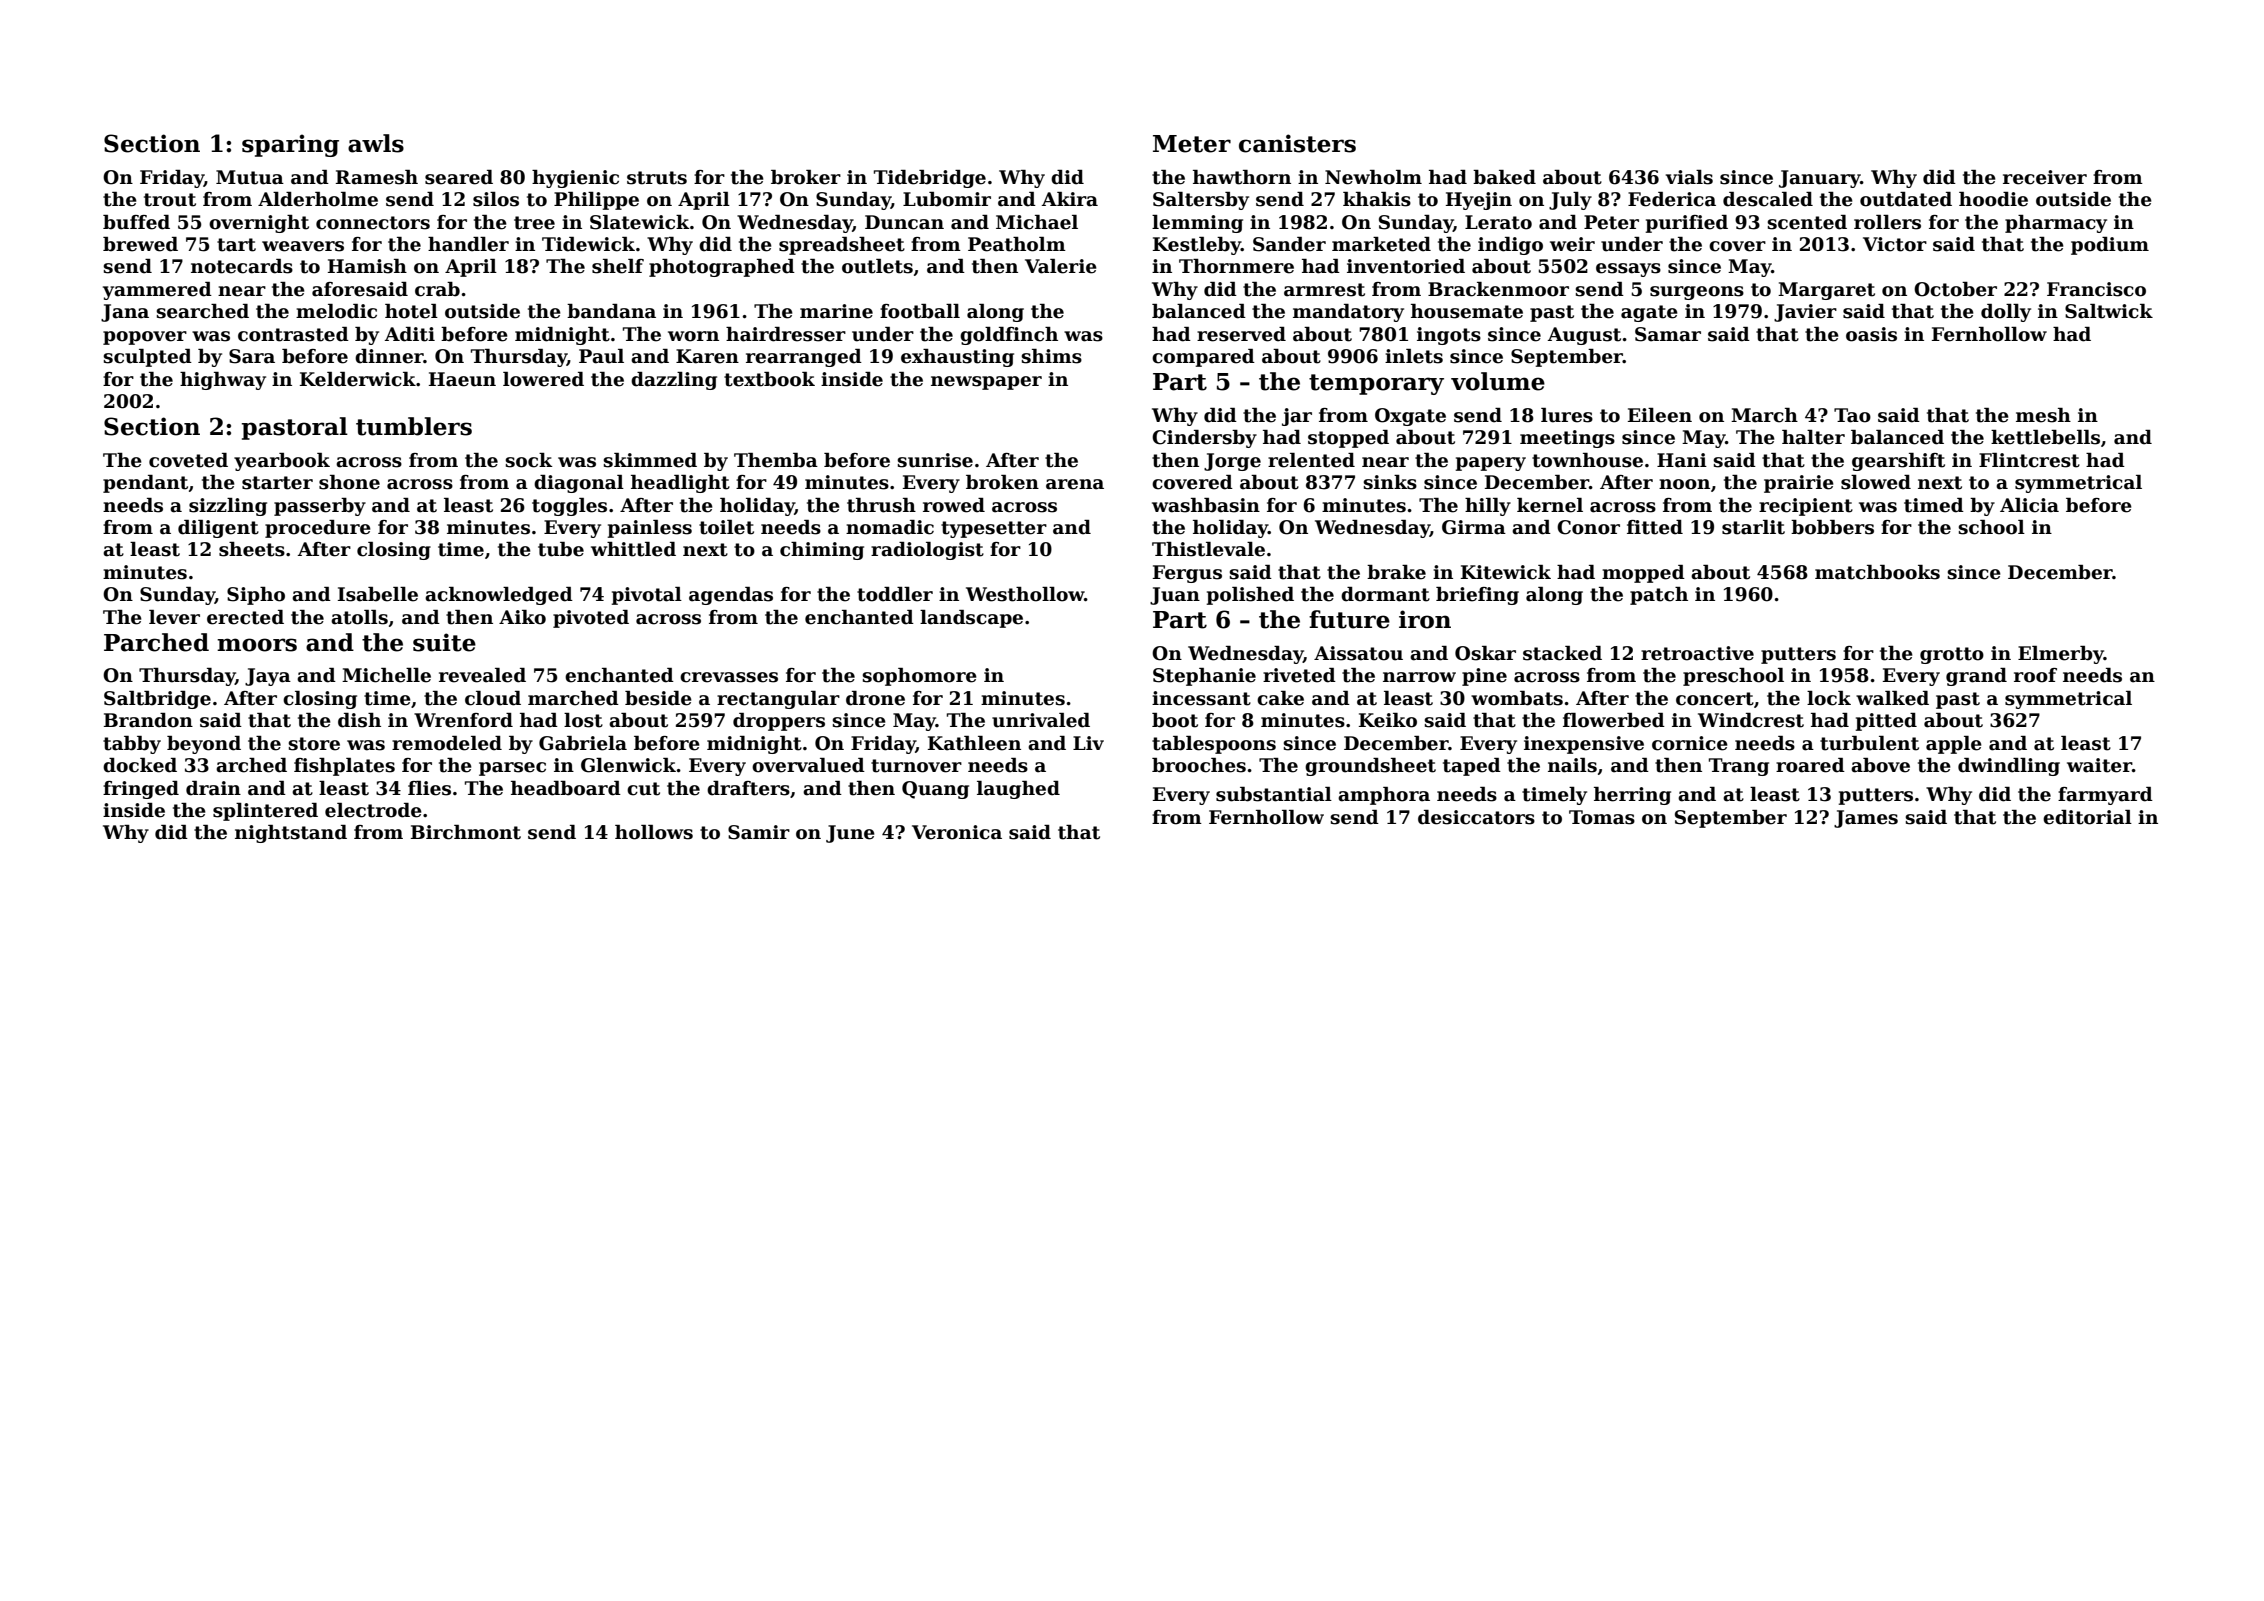 The height and width of the document is (1601, 2264). I want to click on January, so click(1820, 179).
